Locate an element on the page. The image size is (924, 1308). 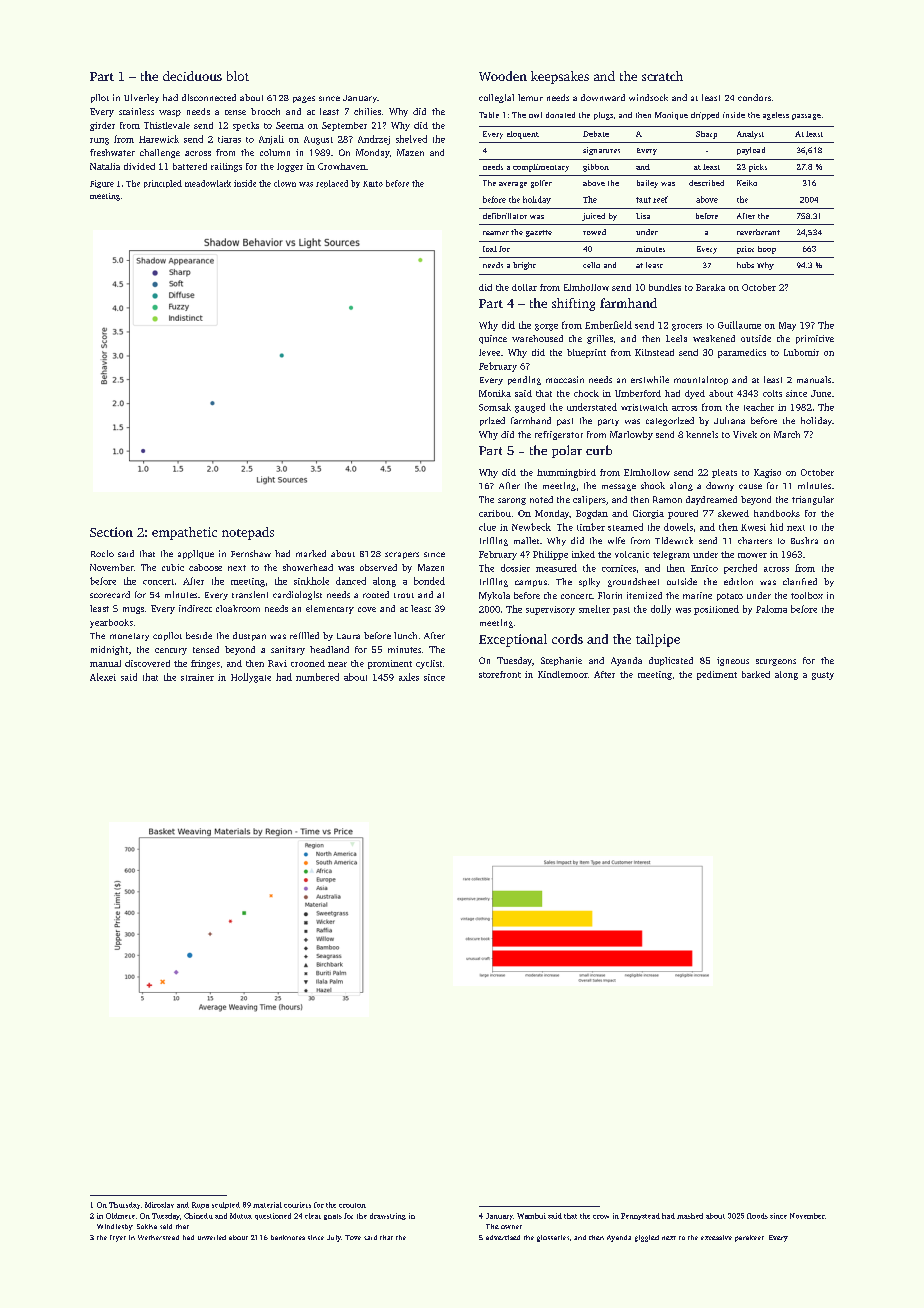
pediment is located at coordinates (717, 675).
